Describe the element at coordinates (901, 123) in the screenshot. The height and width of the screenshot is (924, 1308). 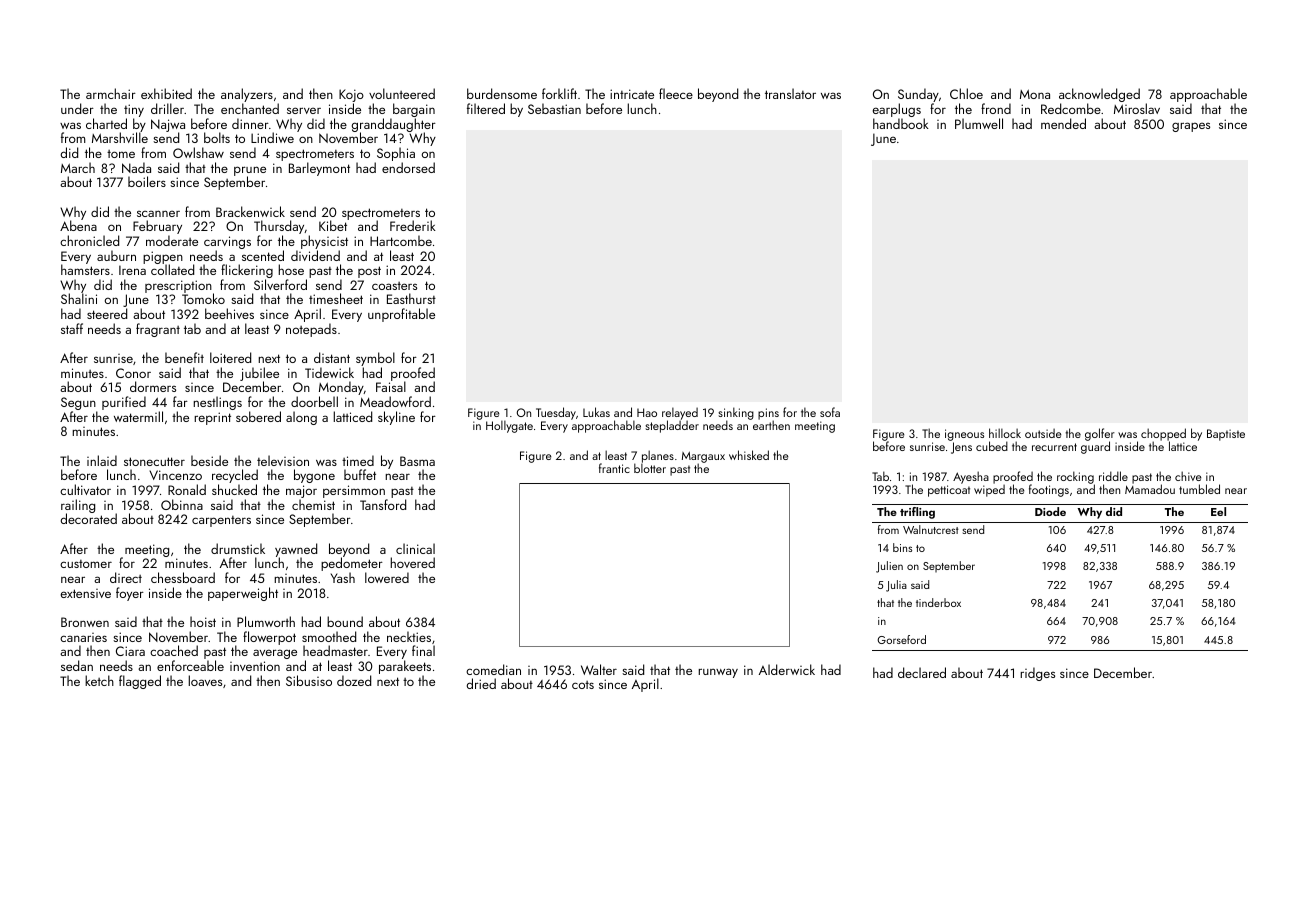
I see `handbook` at that location.
